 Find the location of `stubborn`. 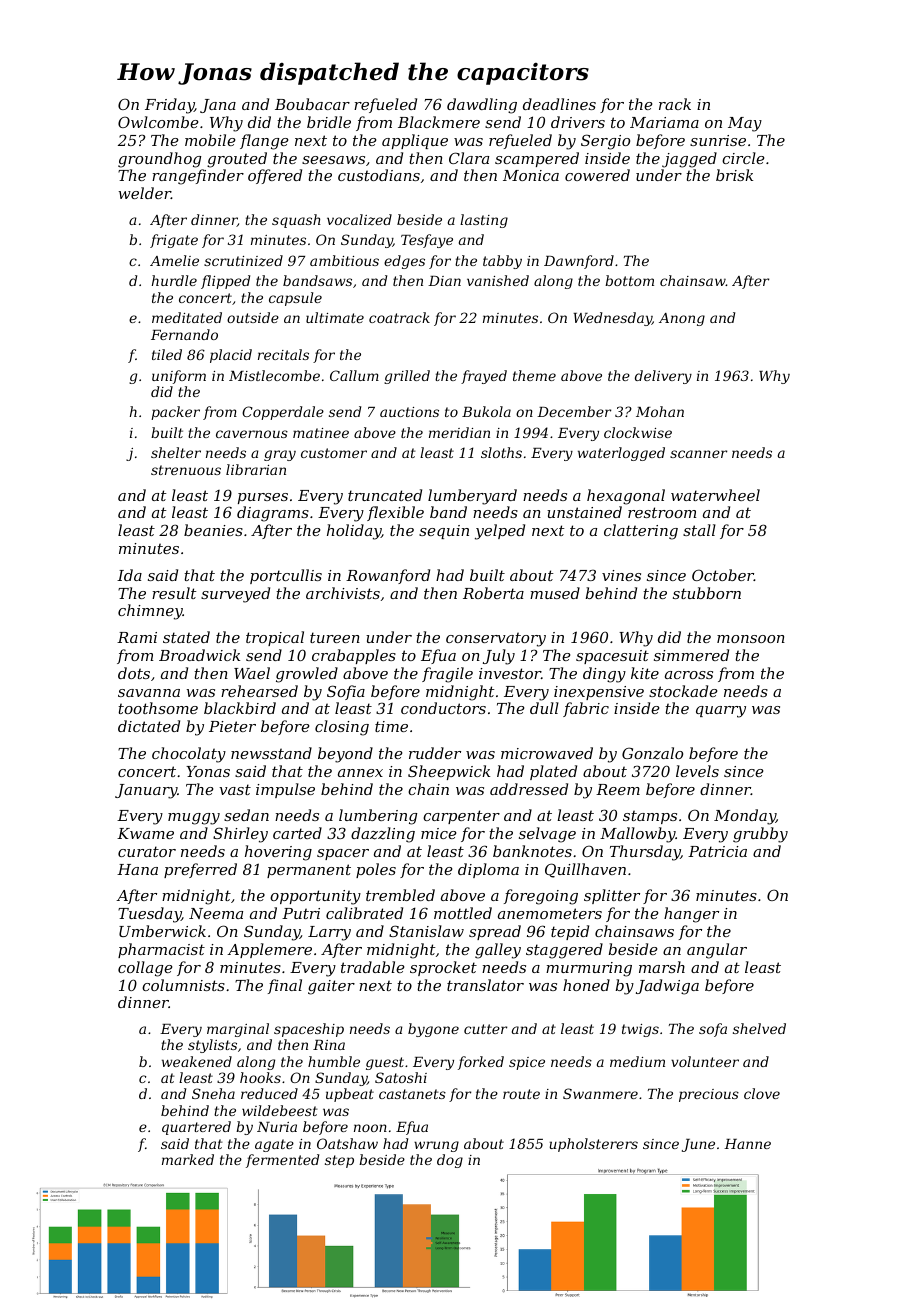

stubborn is located at coordinates (707, 593).
